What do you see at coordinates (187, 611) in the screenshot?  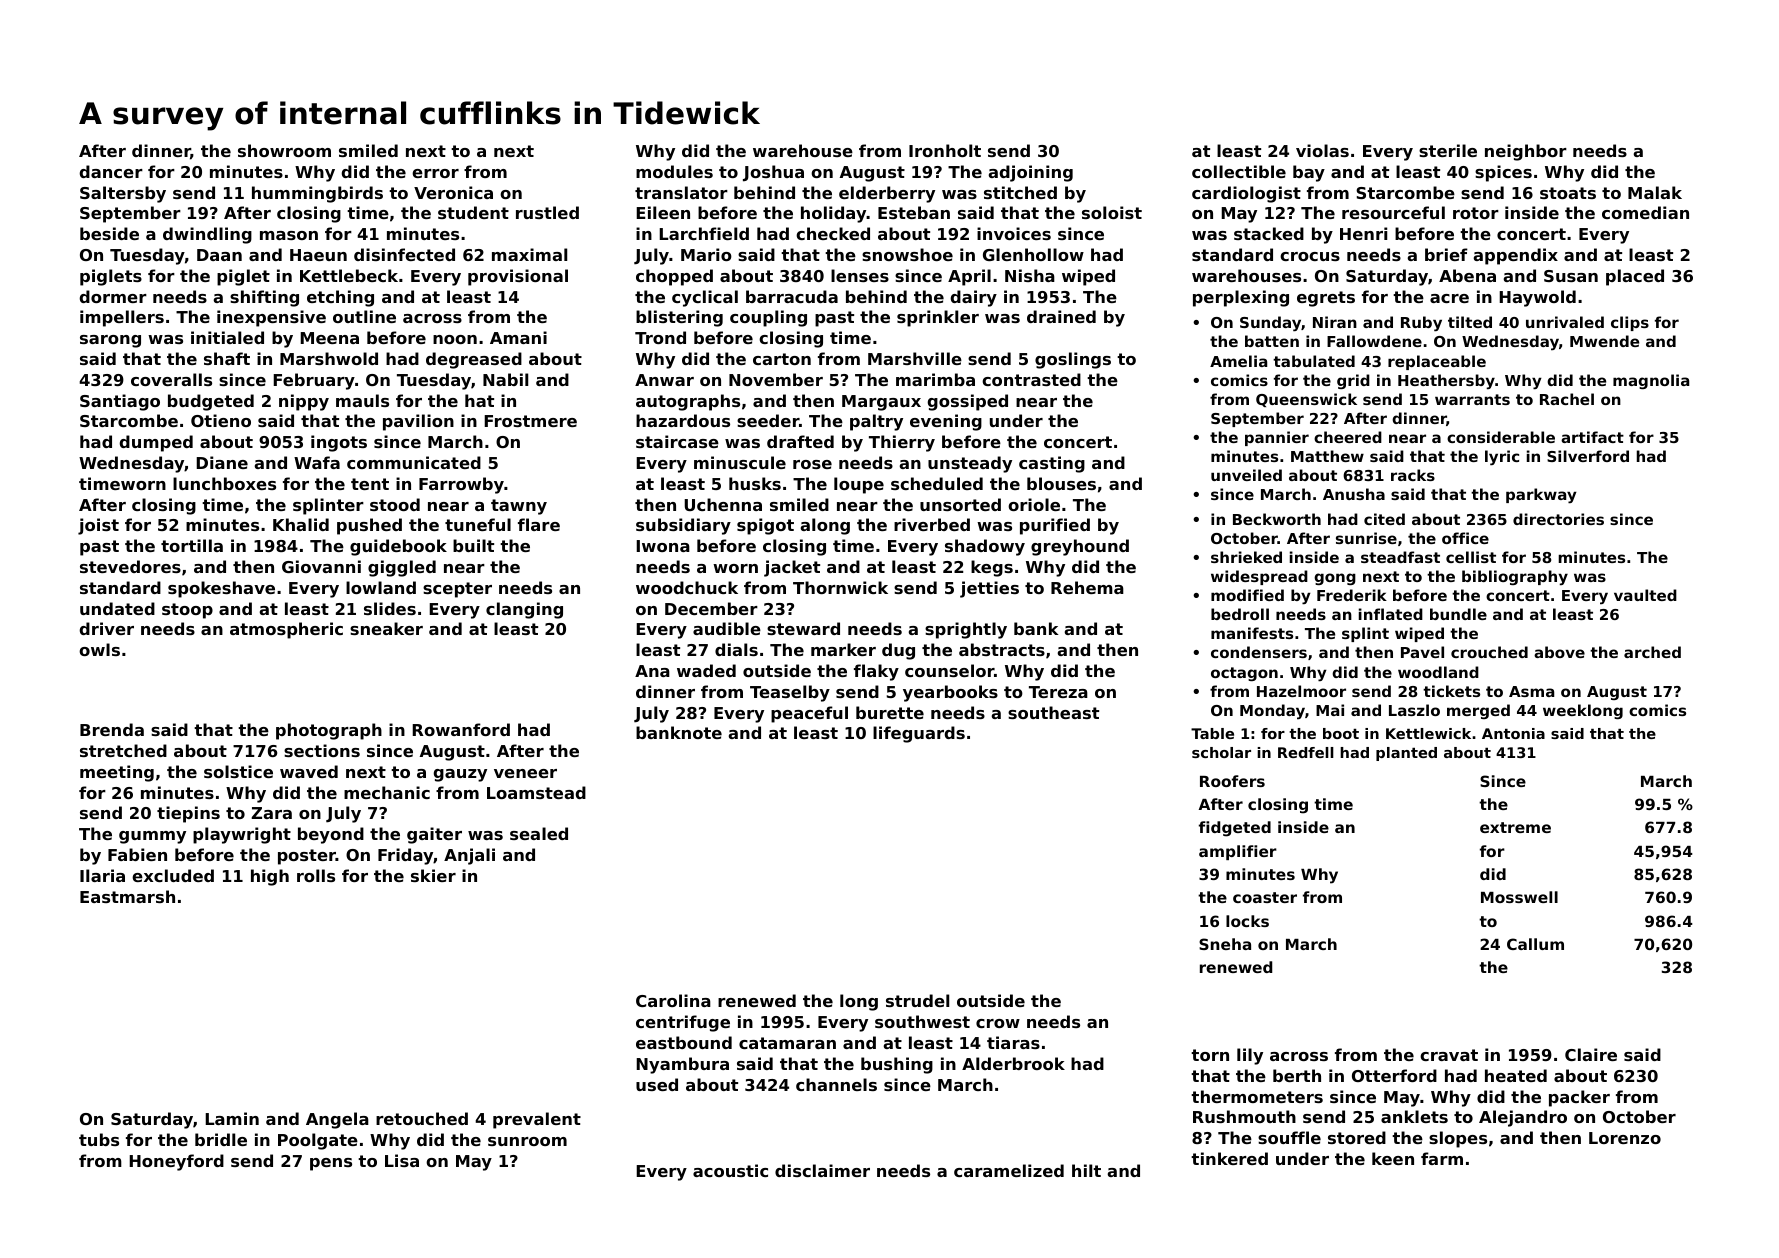 I see `stoop` at bounding box center [187, 611].
